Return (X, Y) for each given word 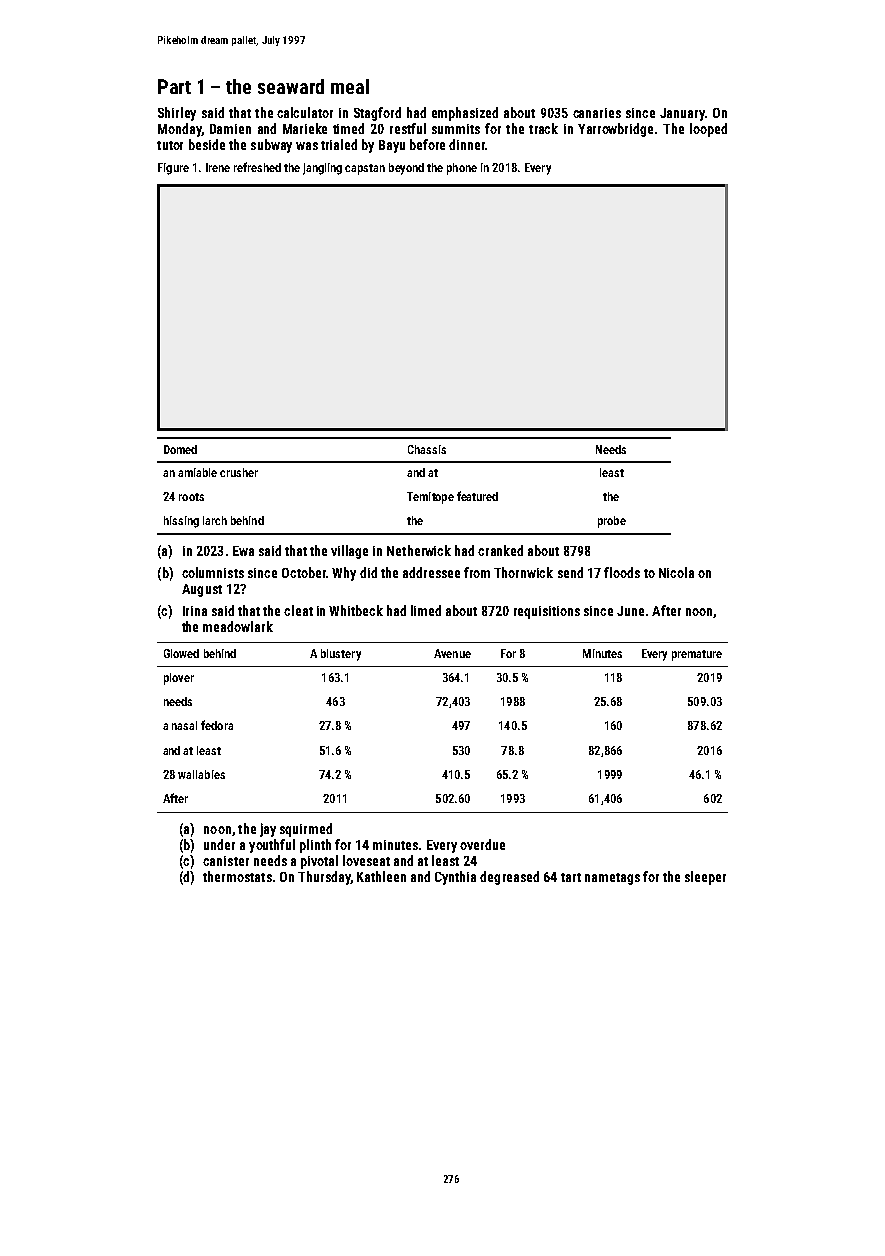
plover (179, 679)
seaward (291, 86)
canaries (597, 113)
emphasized (465, 114)
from (477, 572)
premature (697, 655)
